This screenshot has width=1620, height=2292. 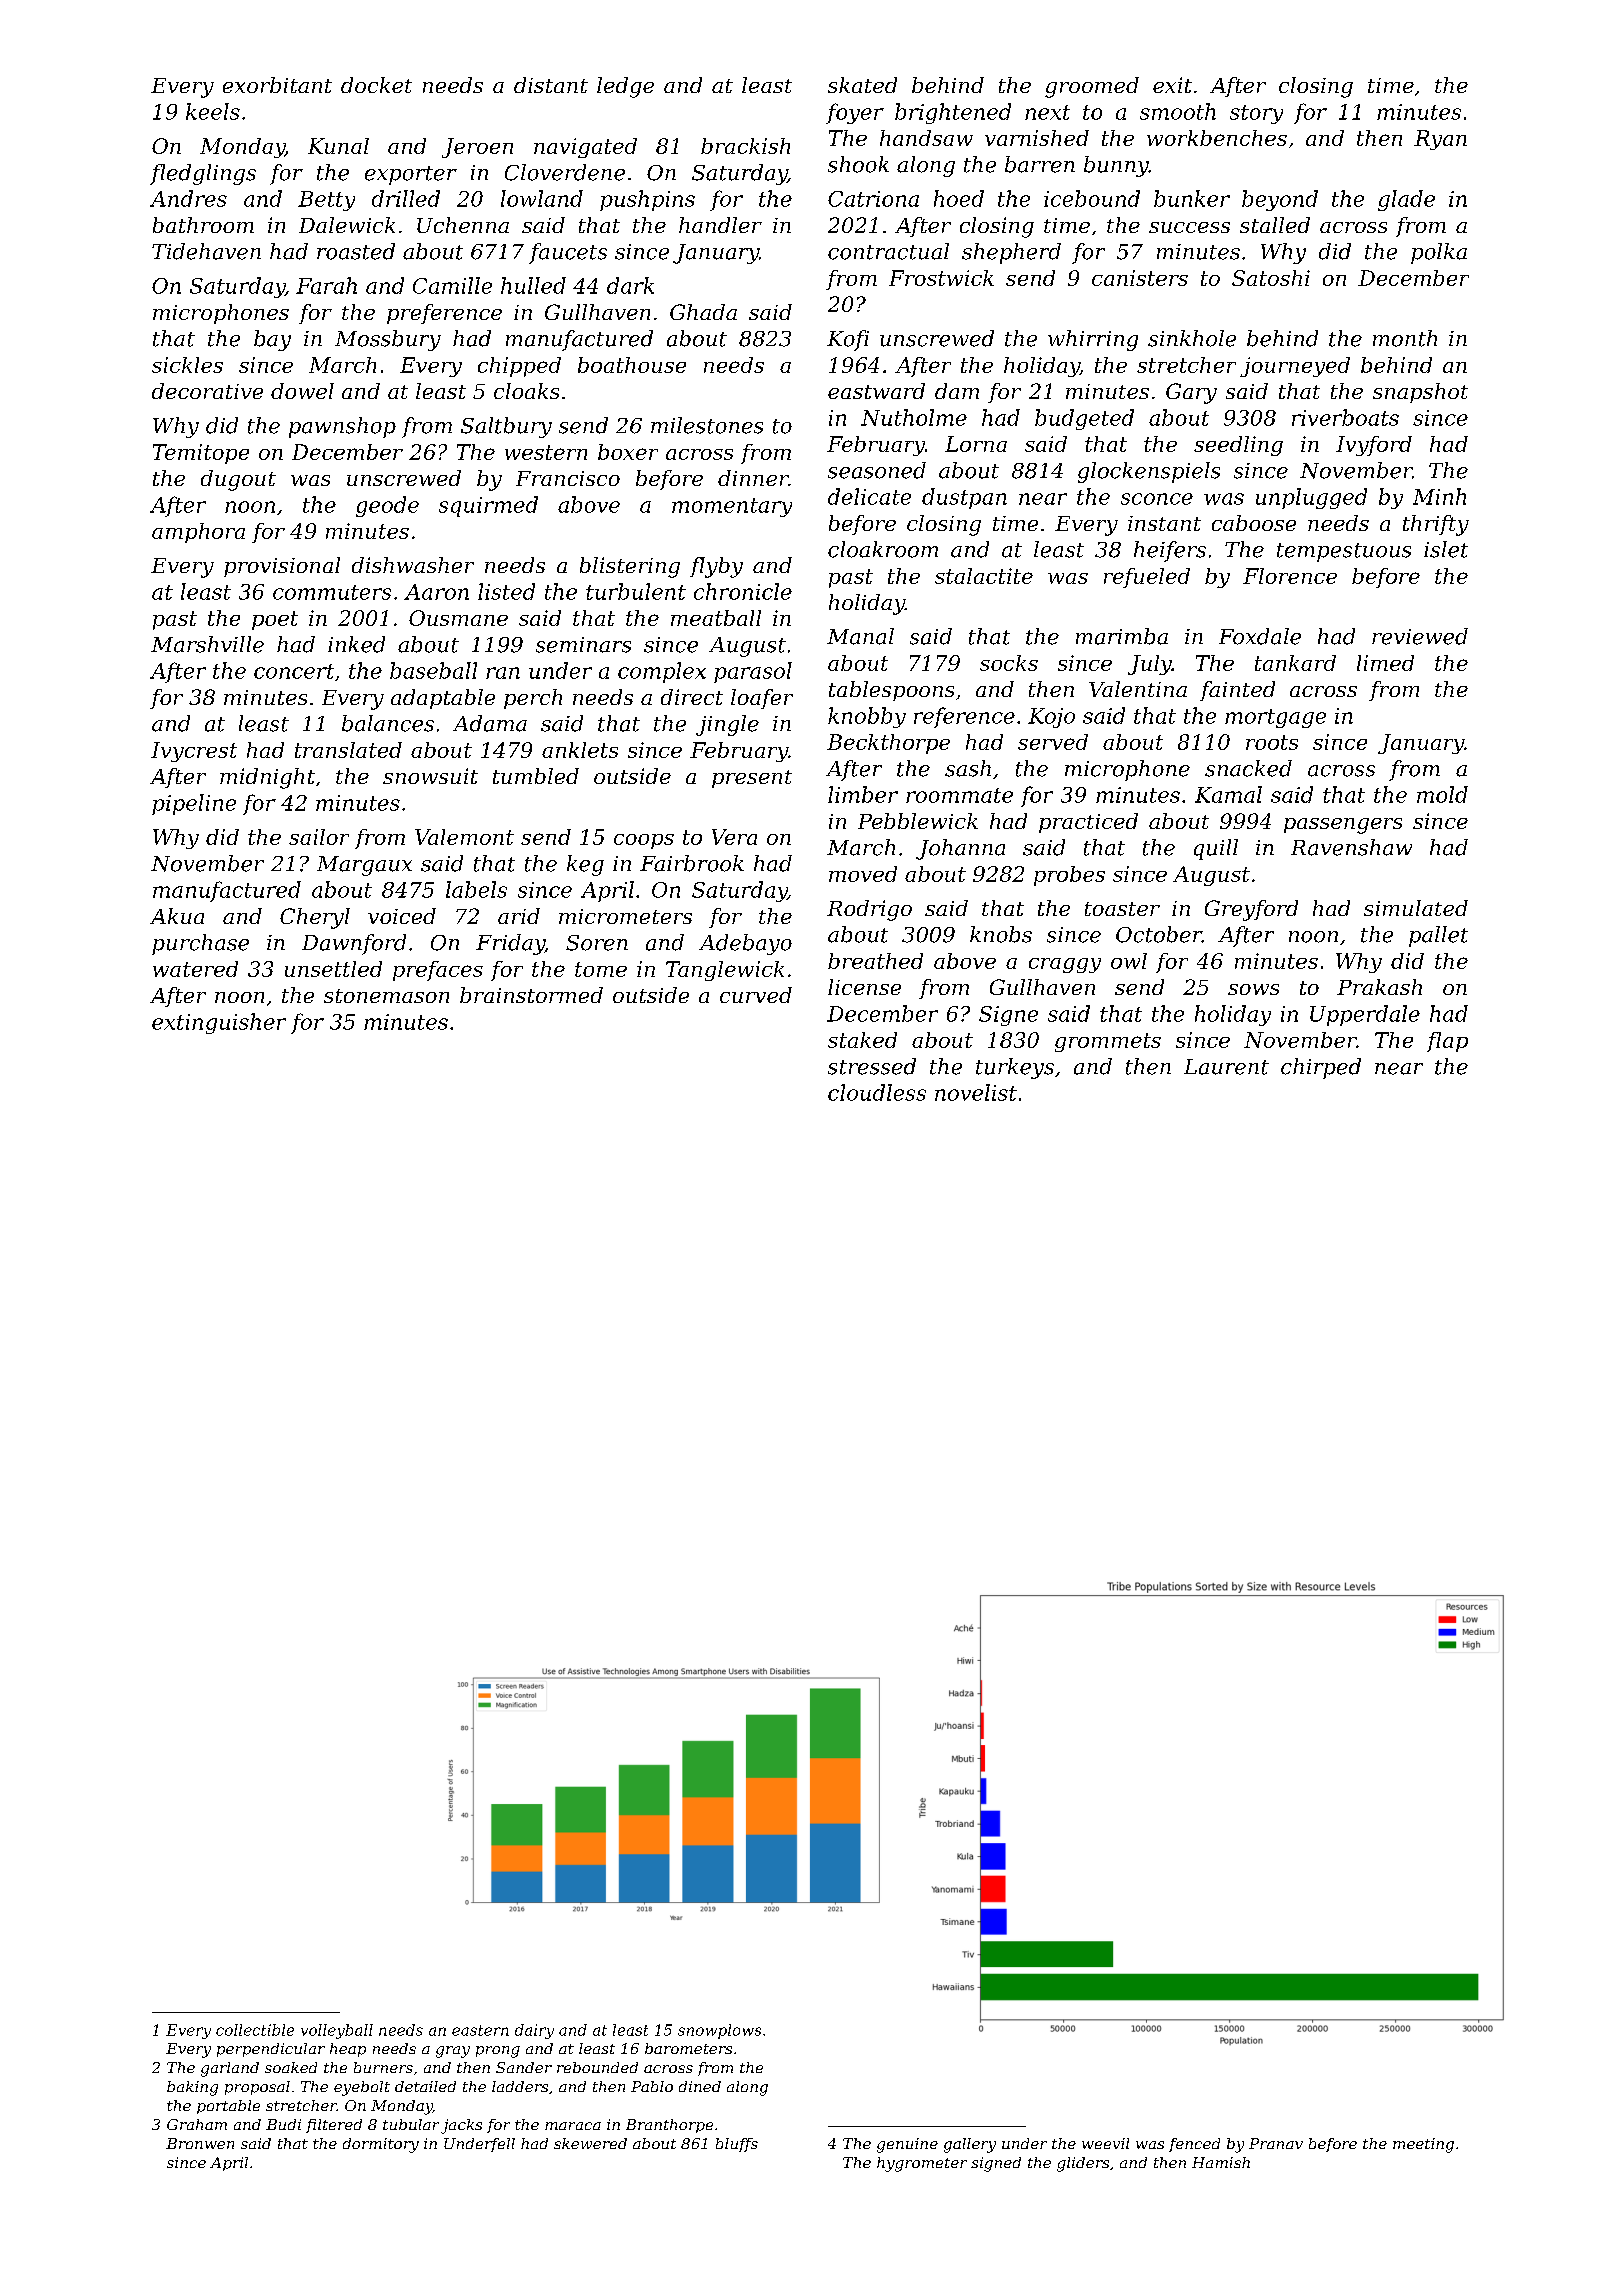 What do you see at coordinates (206, 251) in the screenshot?
I see `Tidehaven` at bounding box center [206, 251].
